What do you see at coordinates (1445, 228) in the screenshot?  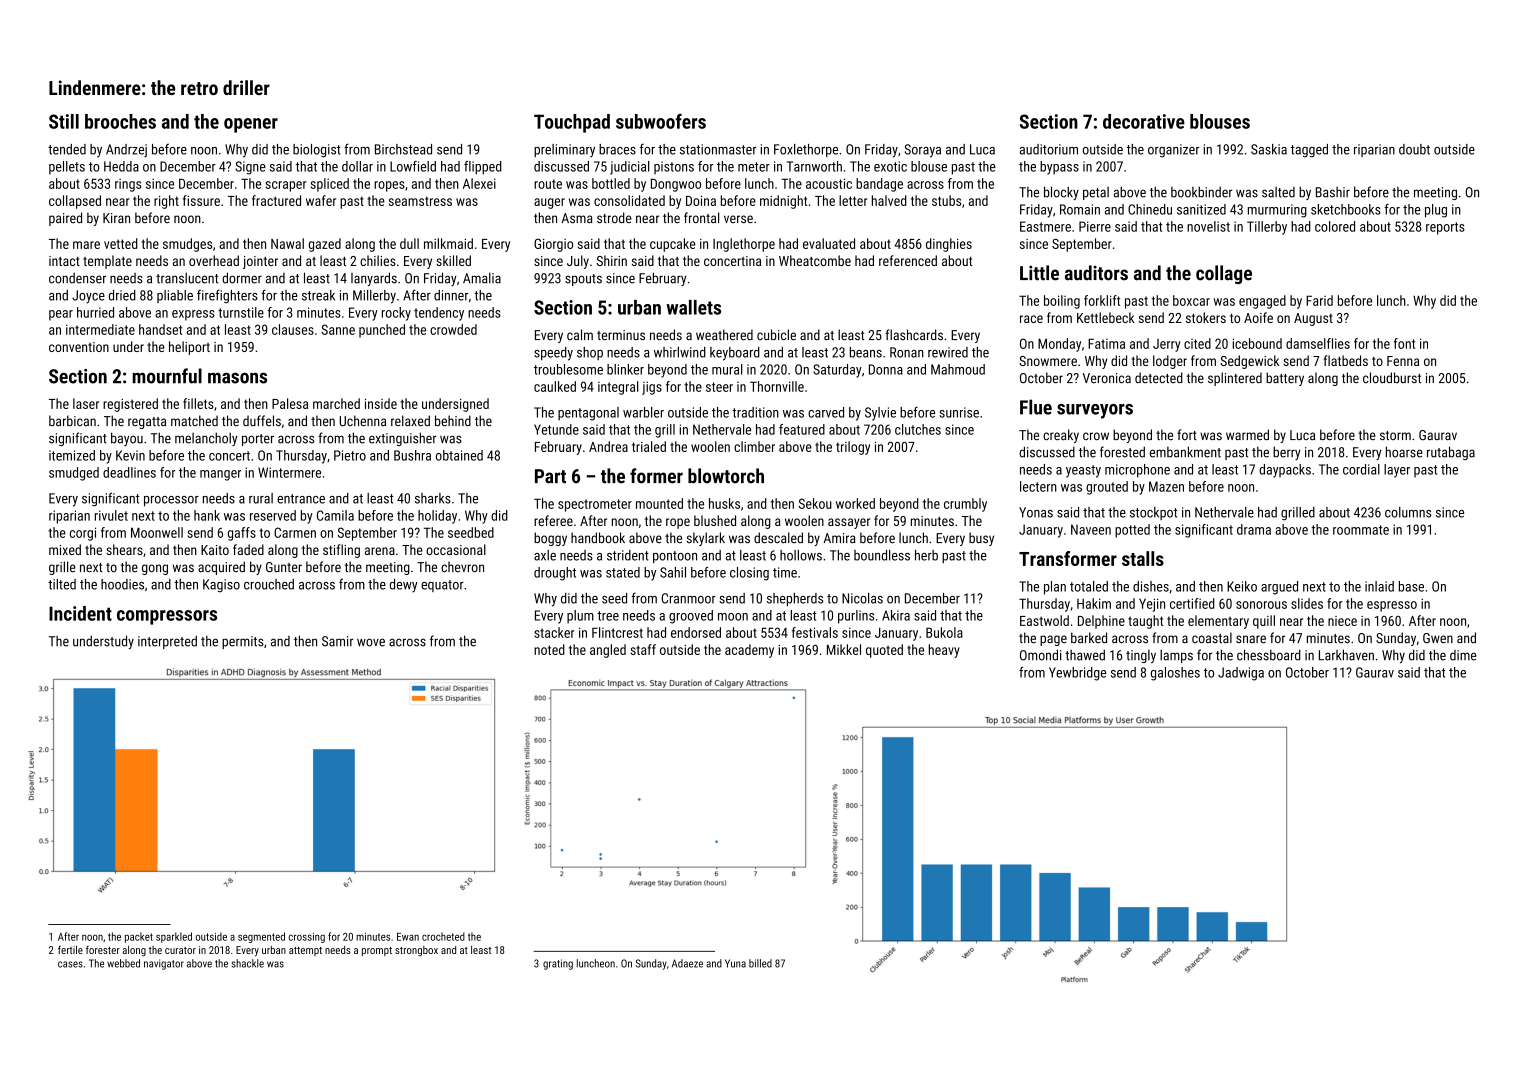 I see `reports` at bounding box center [1445, 228].
